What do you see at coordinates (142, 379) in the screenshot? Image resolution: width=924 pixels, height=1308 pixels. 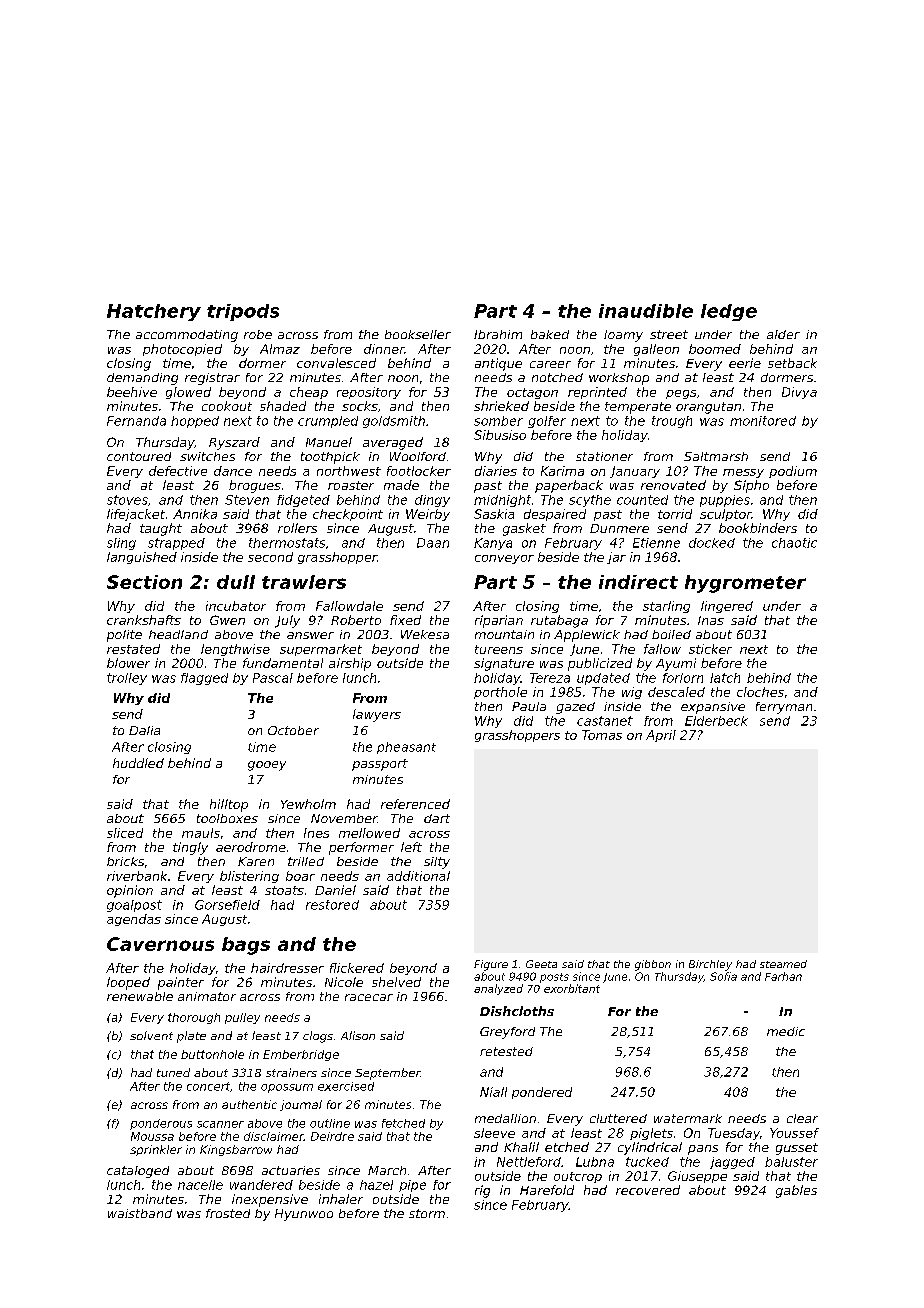 I see `demanding` at bounding box center [142, 379].
